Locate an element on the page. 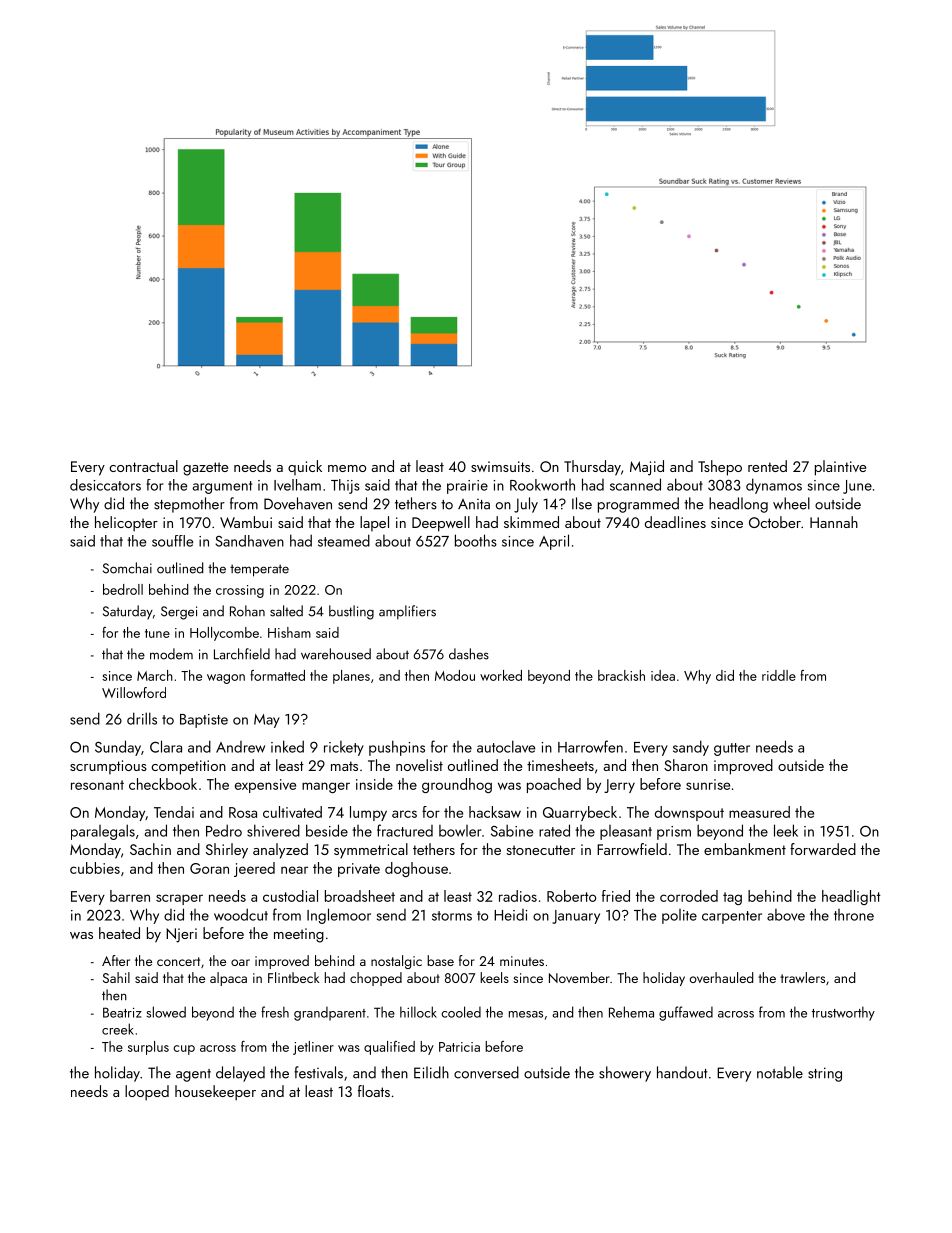  scrumptious is located at coordinates (108, 767).
